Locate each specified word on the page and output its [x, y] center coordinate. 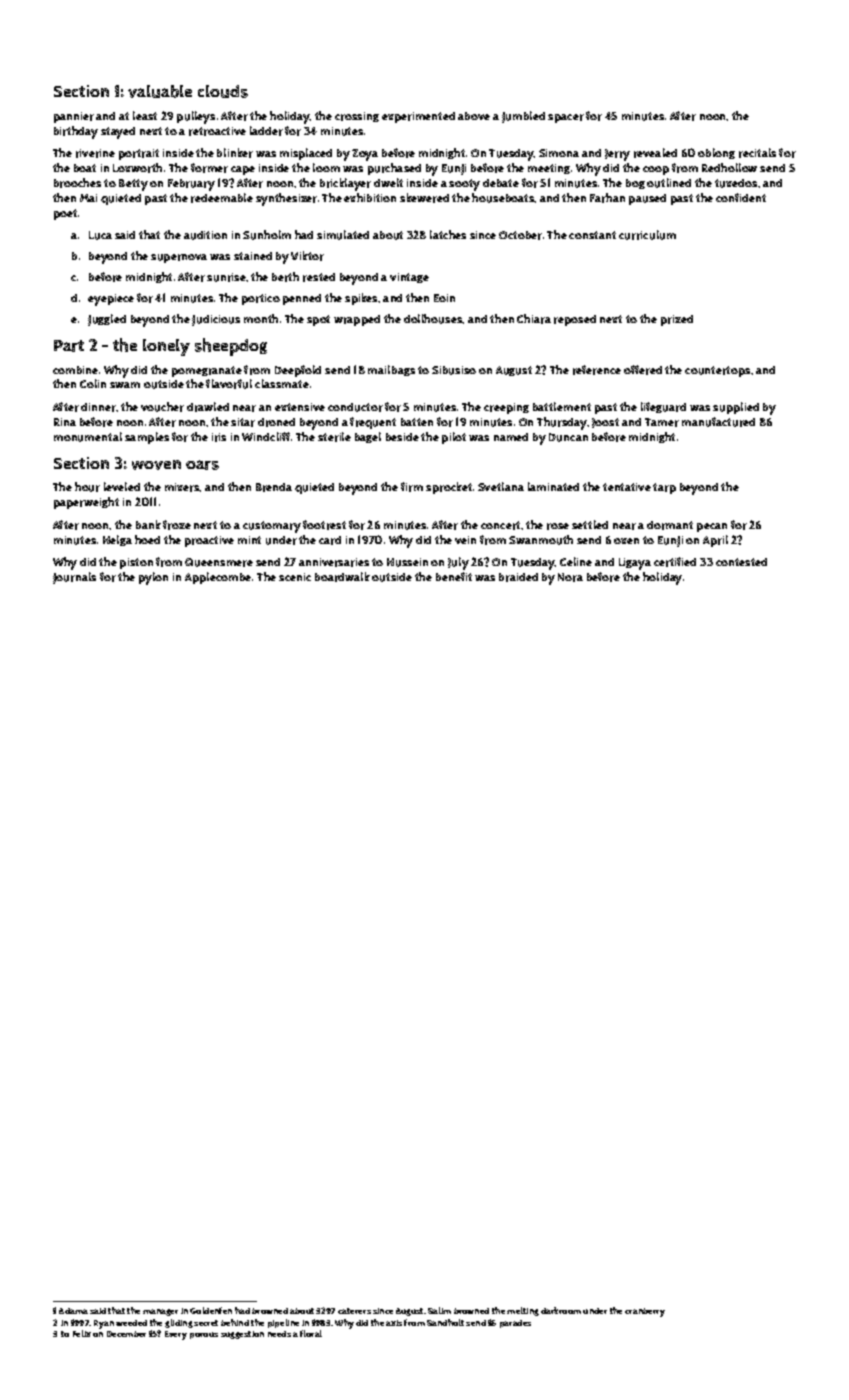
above [474, 116]
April [715, 541]
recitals [757, 153]
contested [741, 562]
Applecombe [218, 578]
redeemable [222, 198]
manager [160, 1312]
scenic [295, 577]
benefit [454, 576]
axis [394, 1323]
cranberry [645, 1312]
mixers [182, 487]
